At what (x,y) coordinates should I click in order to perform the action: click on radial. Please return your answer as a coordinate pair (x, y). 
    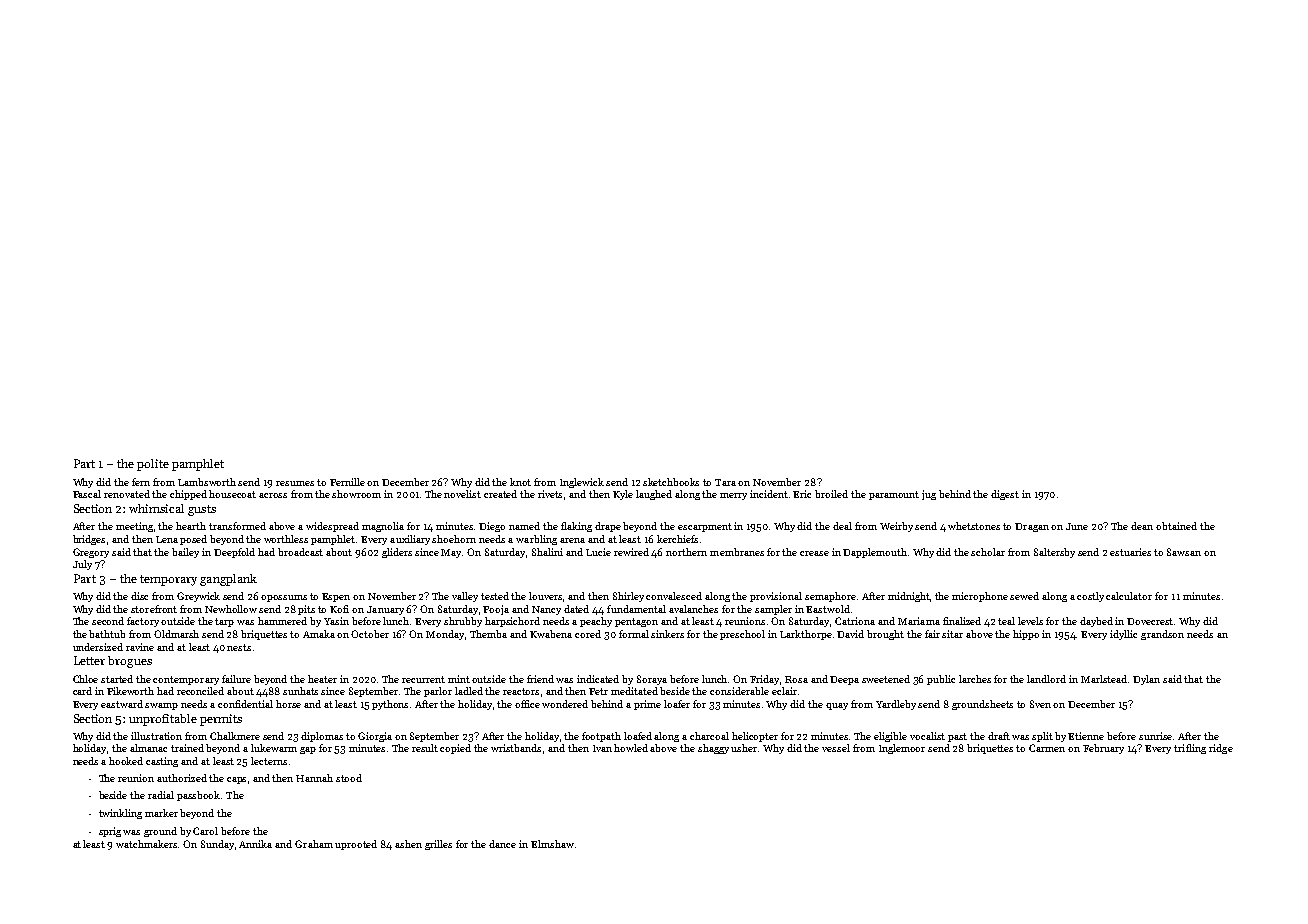
    Looking at the image, I should click on (161, 795).
